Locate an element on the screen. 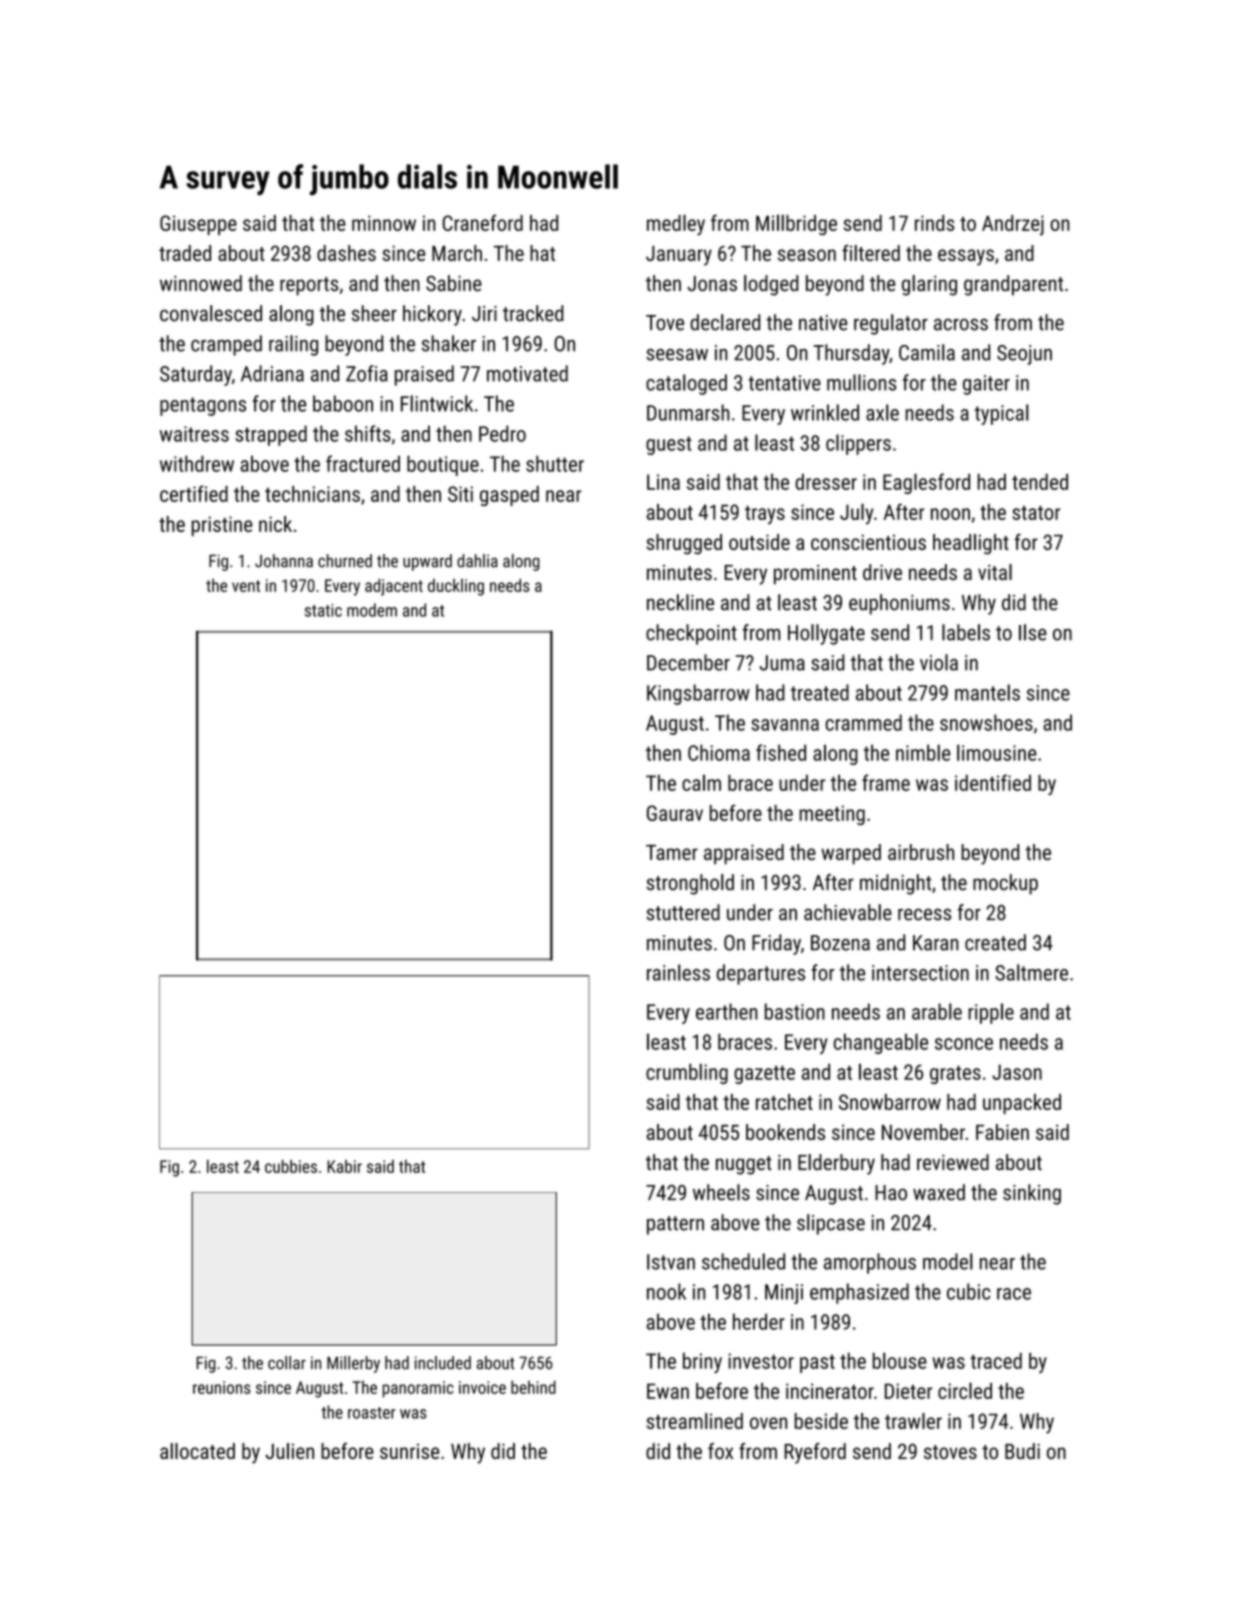  Budi is located at coordinates (1022, 1451).
